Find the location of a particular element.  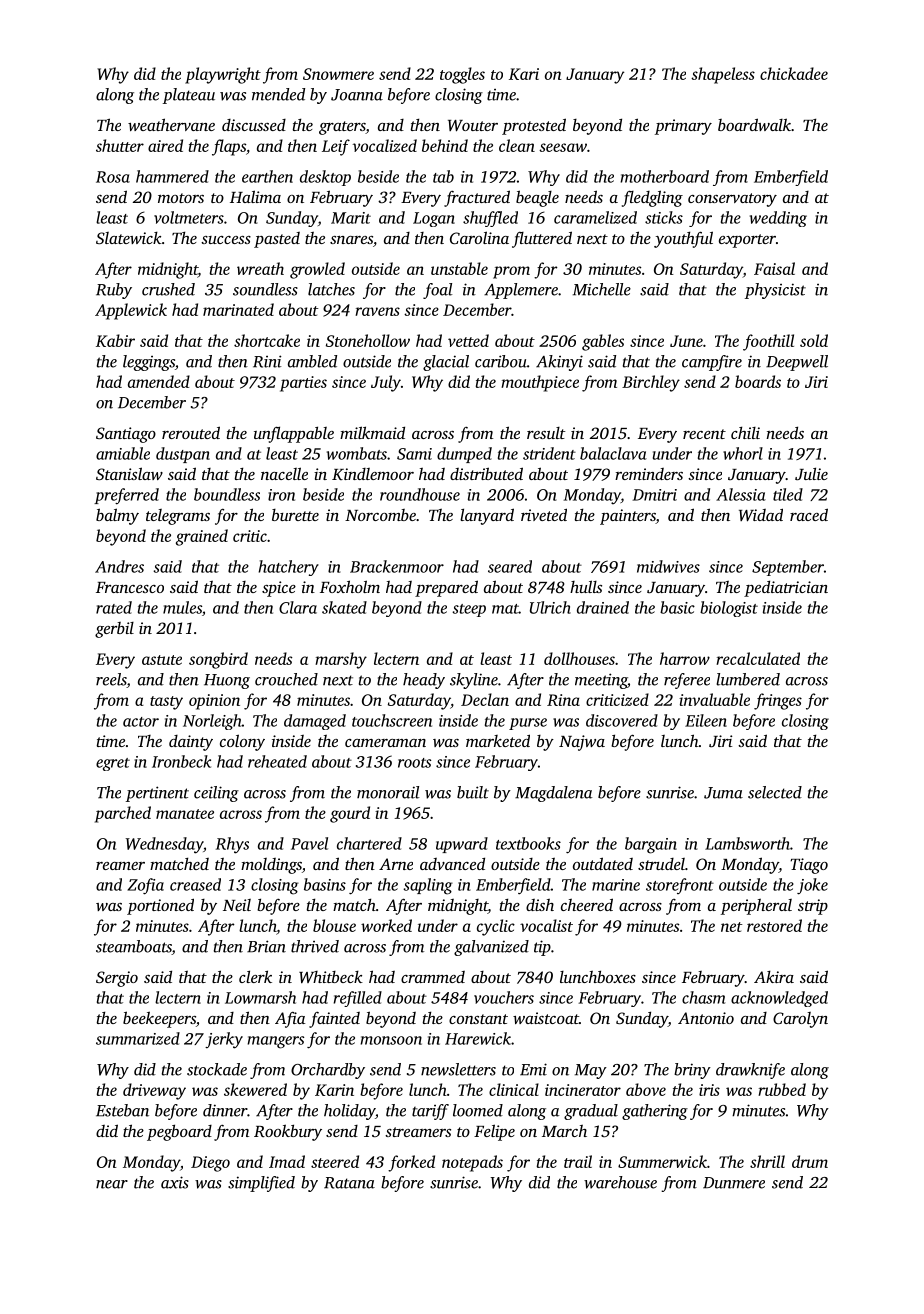

Brackenmoor is located at coordinates (397, 566).
